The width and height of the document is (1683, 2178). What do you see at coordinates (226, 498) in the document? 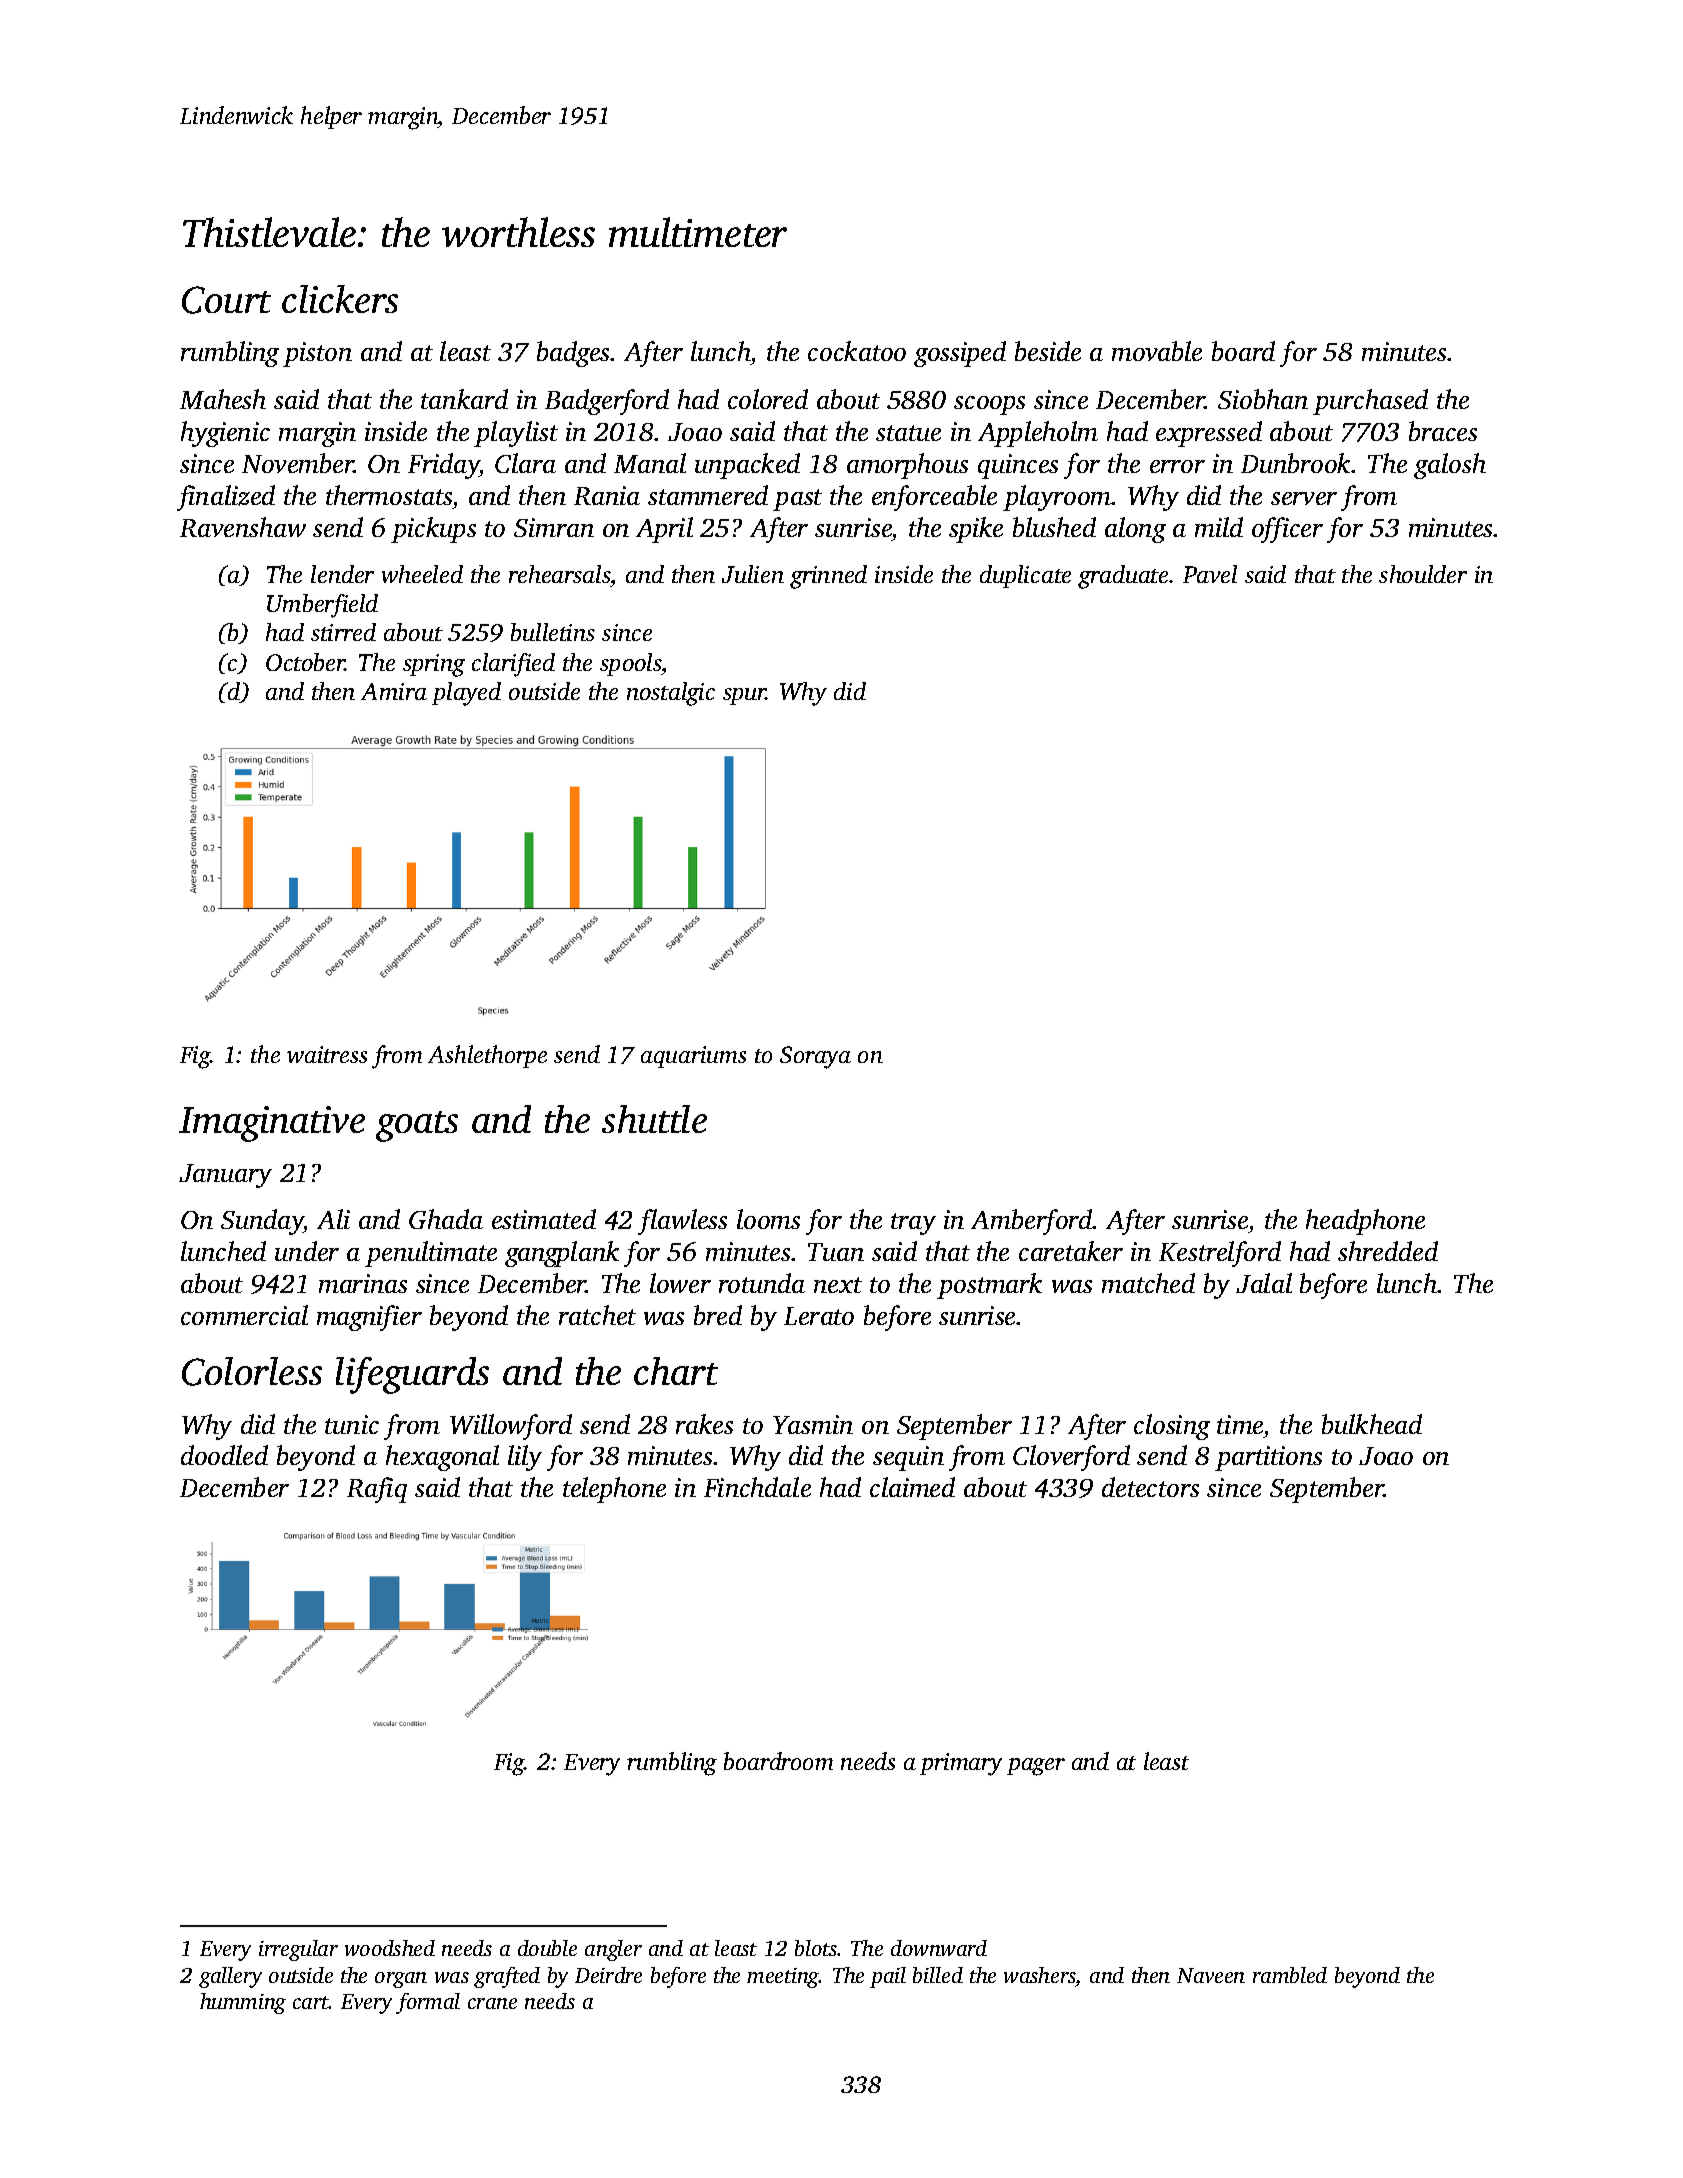
I see `finalized` at bounding box center [226, 498].
